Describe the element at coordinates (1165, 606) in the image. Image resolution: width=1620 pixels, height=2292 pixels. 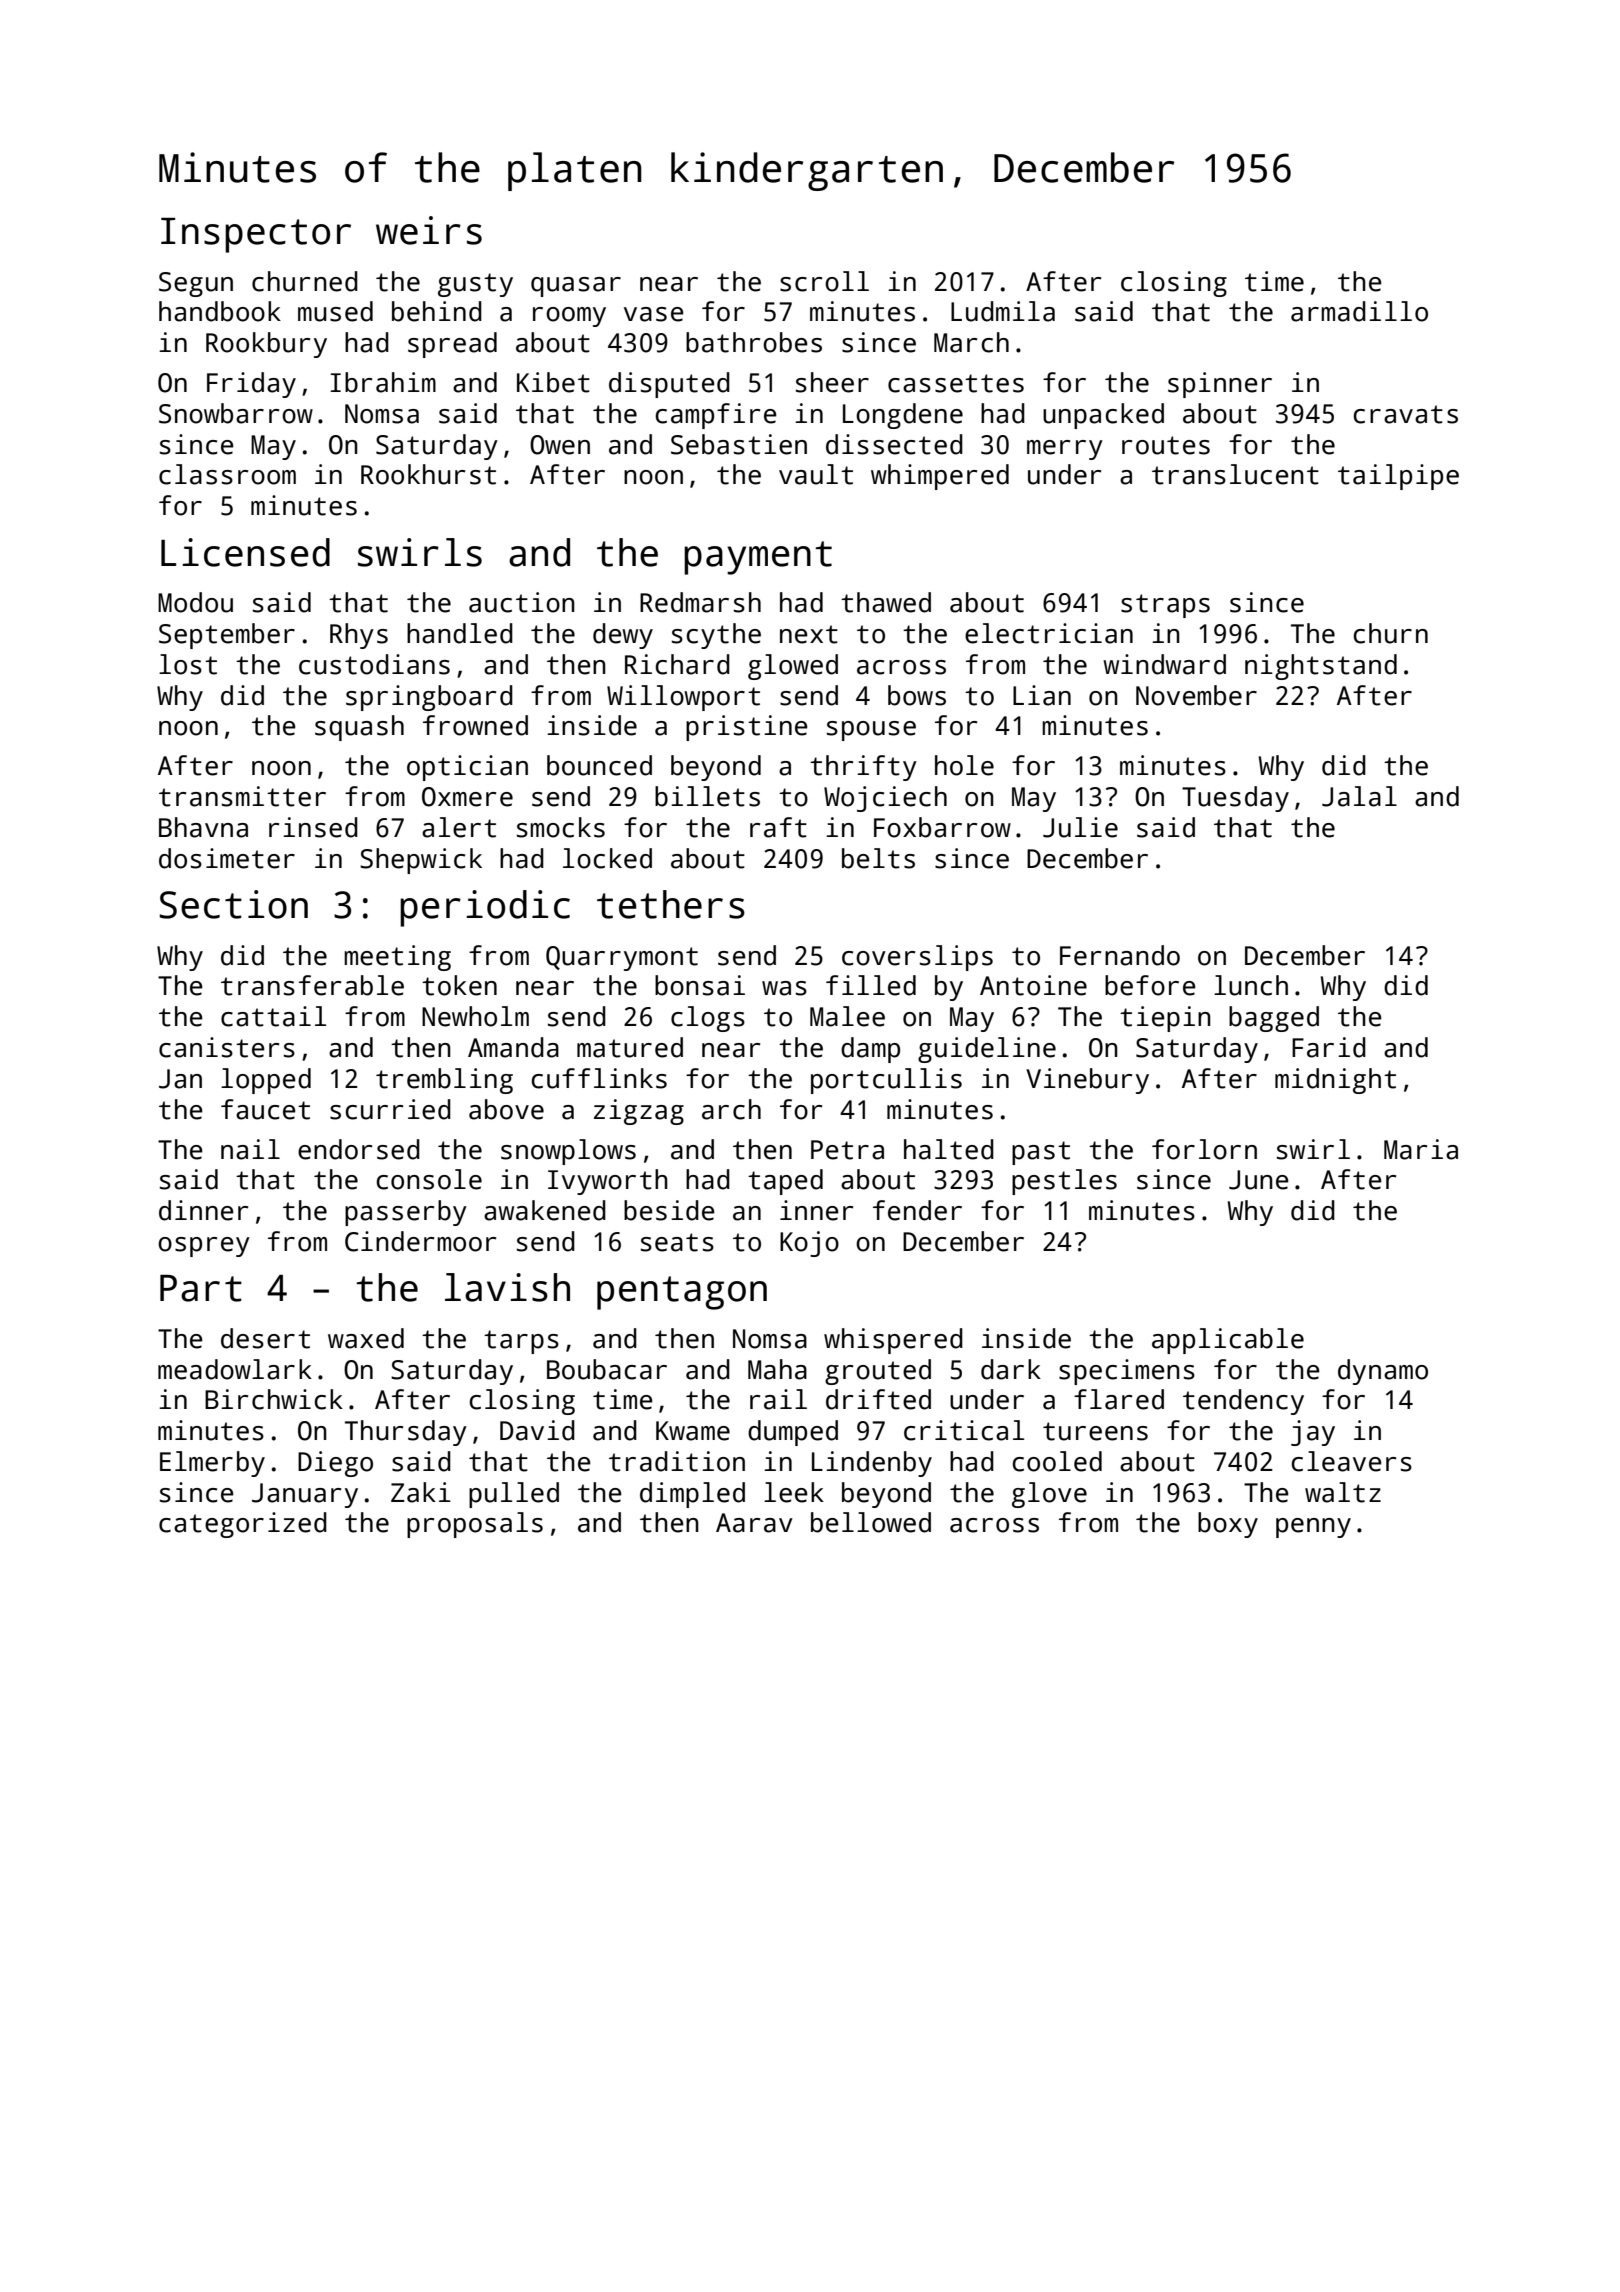
I see `straps` at that location.
